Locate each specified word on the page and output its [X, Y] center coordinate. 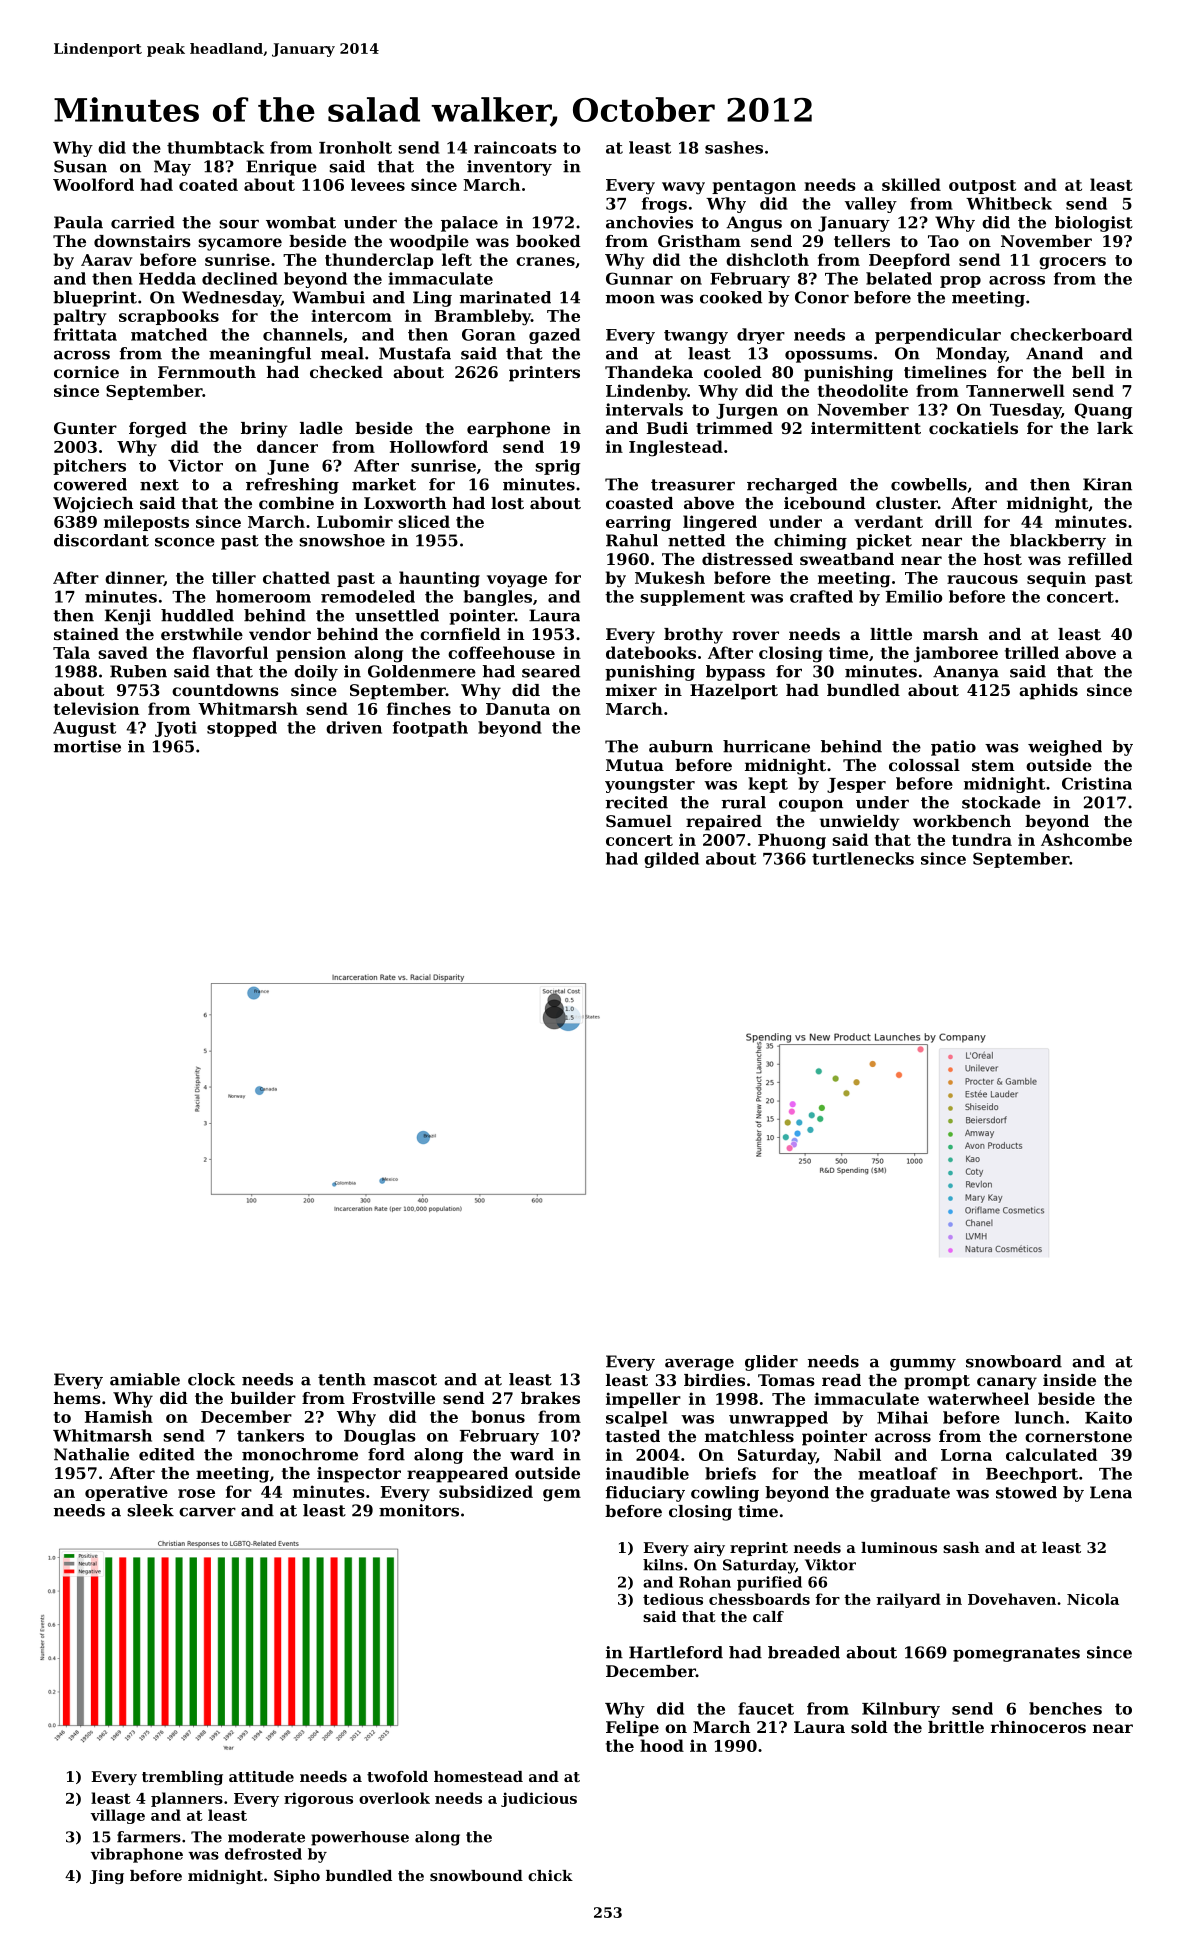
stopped [242, 729]
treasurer [693, 485]
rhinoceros [1038, 1727]
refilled [1100, 559]
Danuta [518, 709]
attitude [261, 1776]
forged [158, 430]
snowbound [476, 1875]
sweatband [847, 559]
